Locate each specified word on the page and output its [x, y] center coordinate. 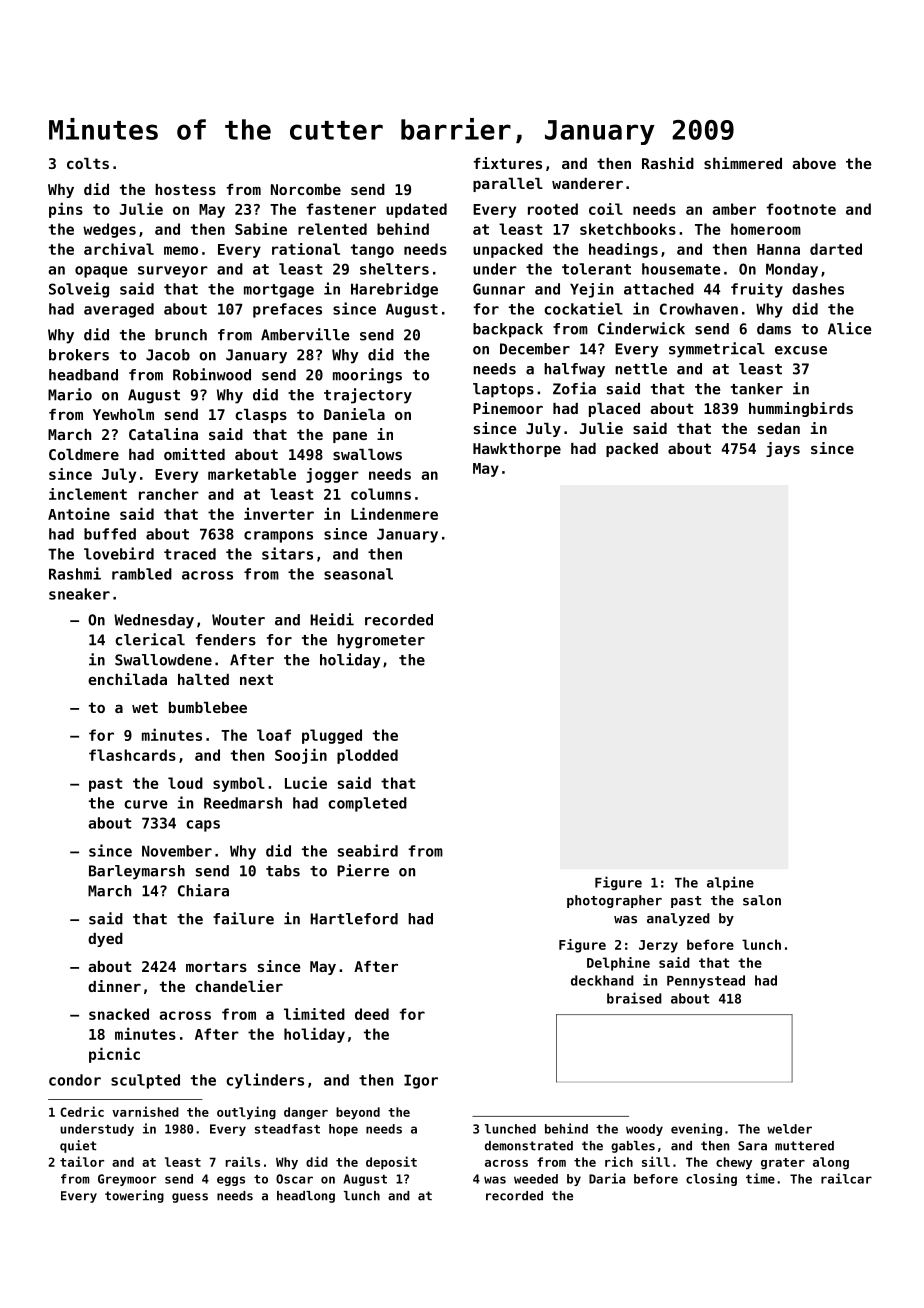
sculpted [145, 1081]
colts [88, 163]
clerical [150, 639]
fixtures [507, 163]
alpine [730, 883]
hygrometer [381, 641]
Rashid [668, 163]
